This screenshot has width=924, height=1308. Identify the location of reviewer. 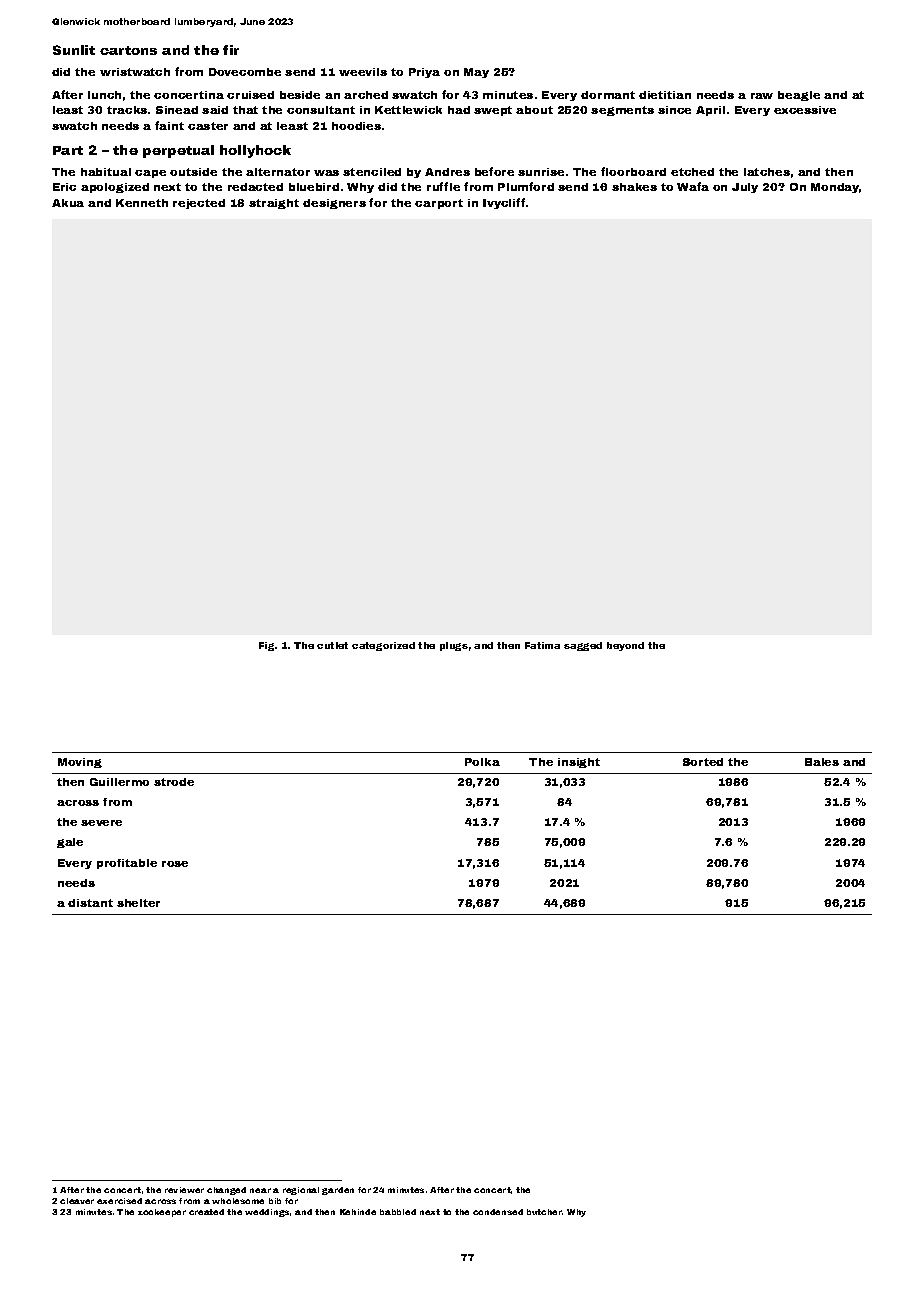
(184, 1190).
